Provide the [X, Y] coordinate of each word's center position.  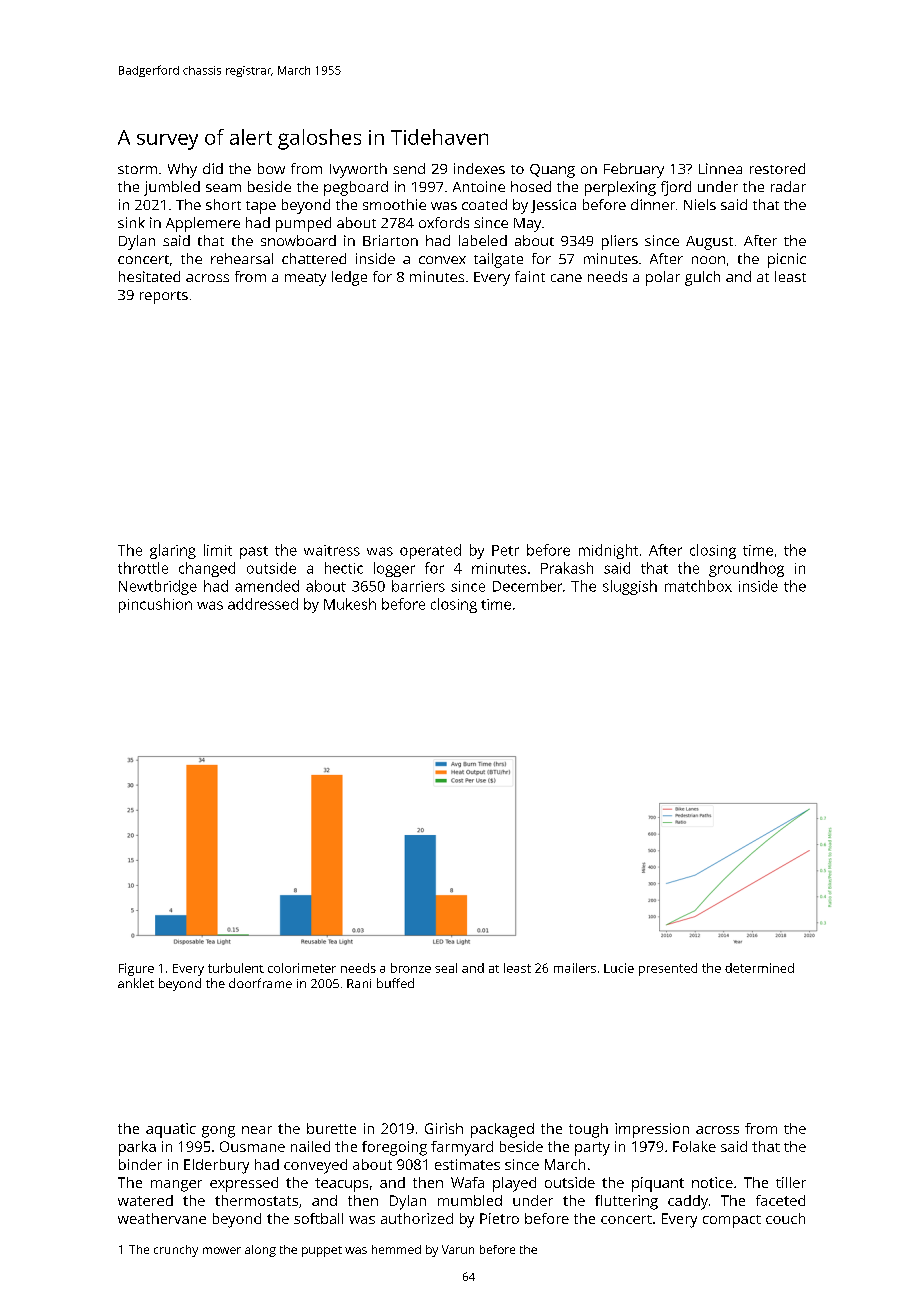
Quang [552, 171]
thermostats [256, 1200]
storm [137, 169]
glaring [173, 551]
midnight [608, 551]
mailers [575, 968]
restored [777, 168]
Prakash [567, 568]
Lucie [619, 968]
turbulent [236, 968]
